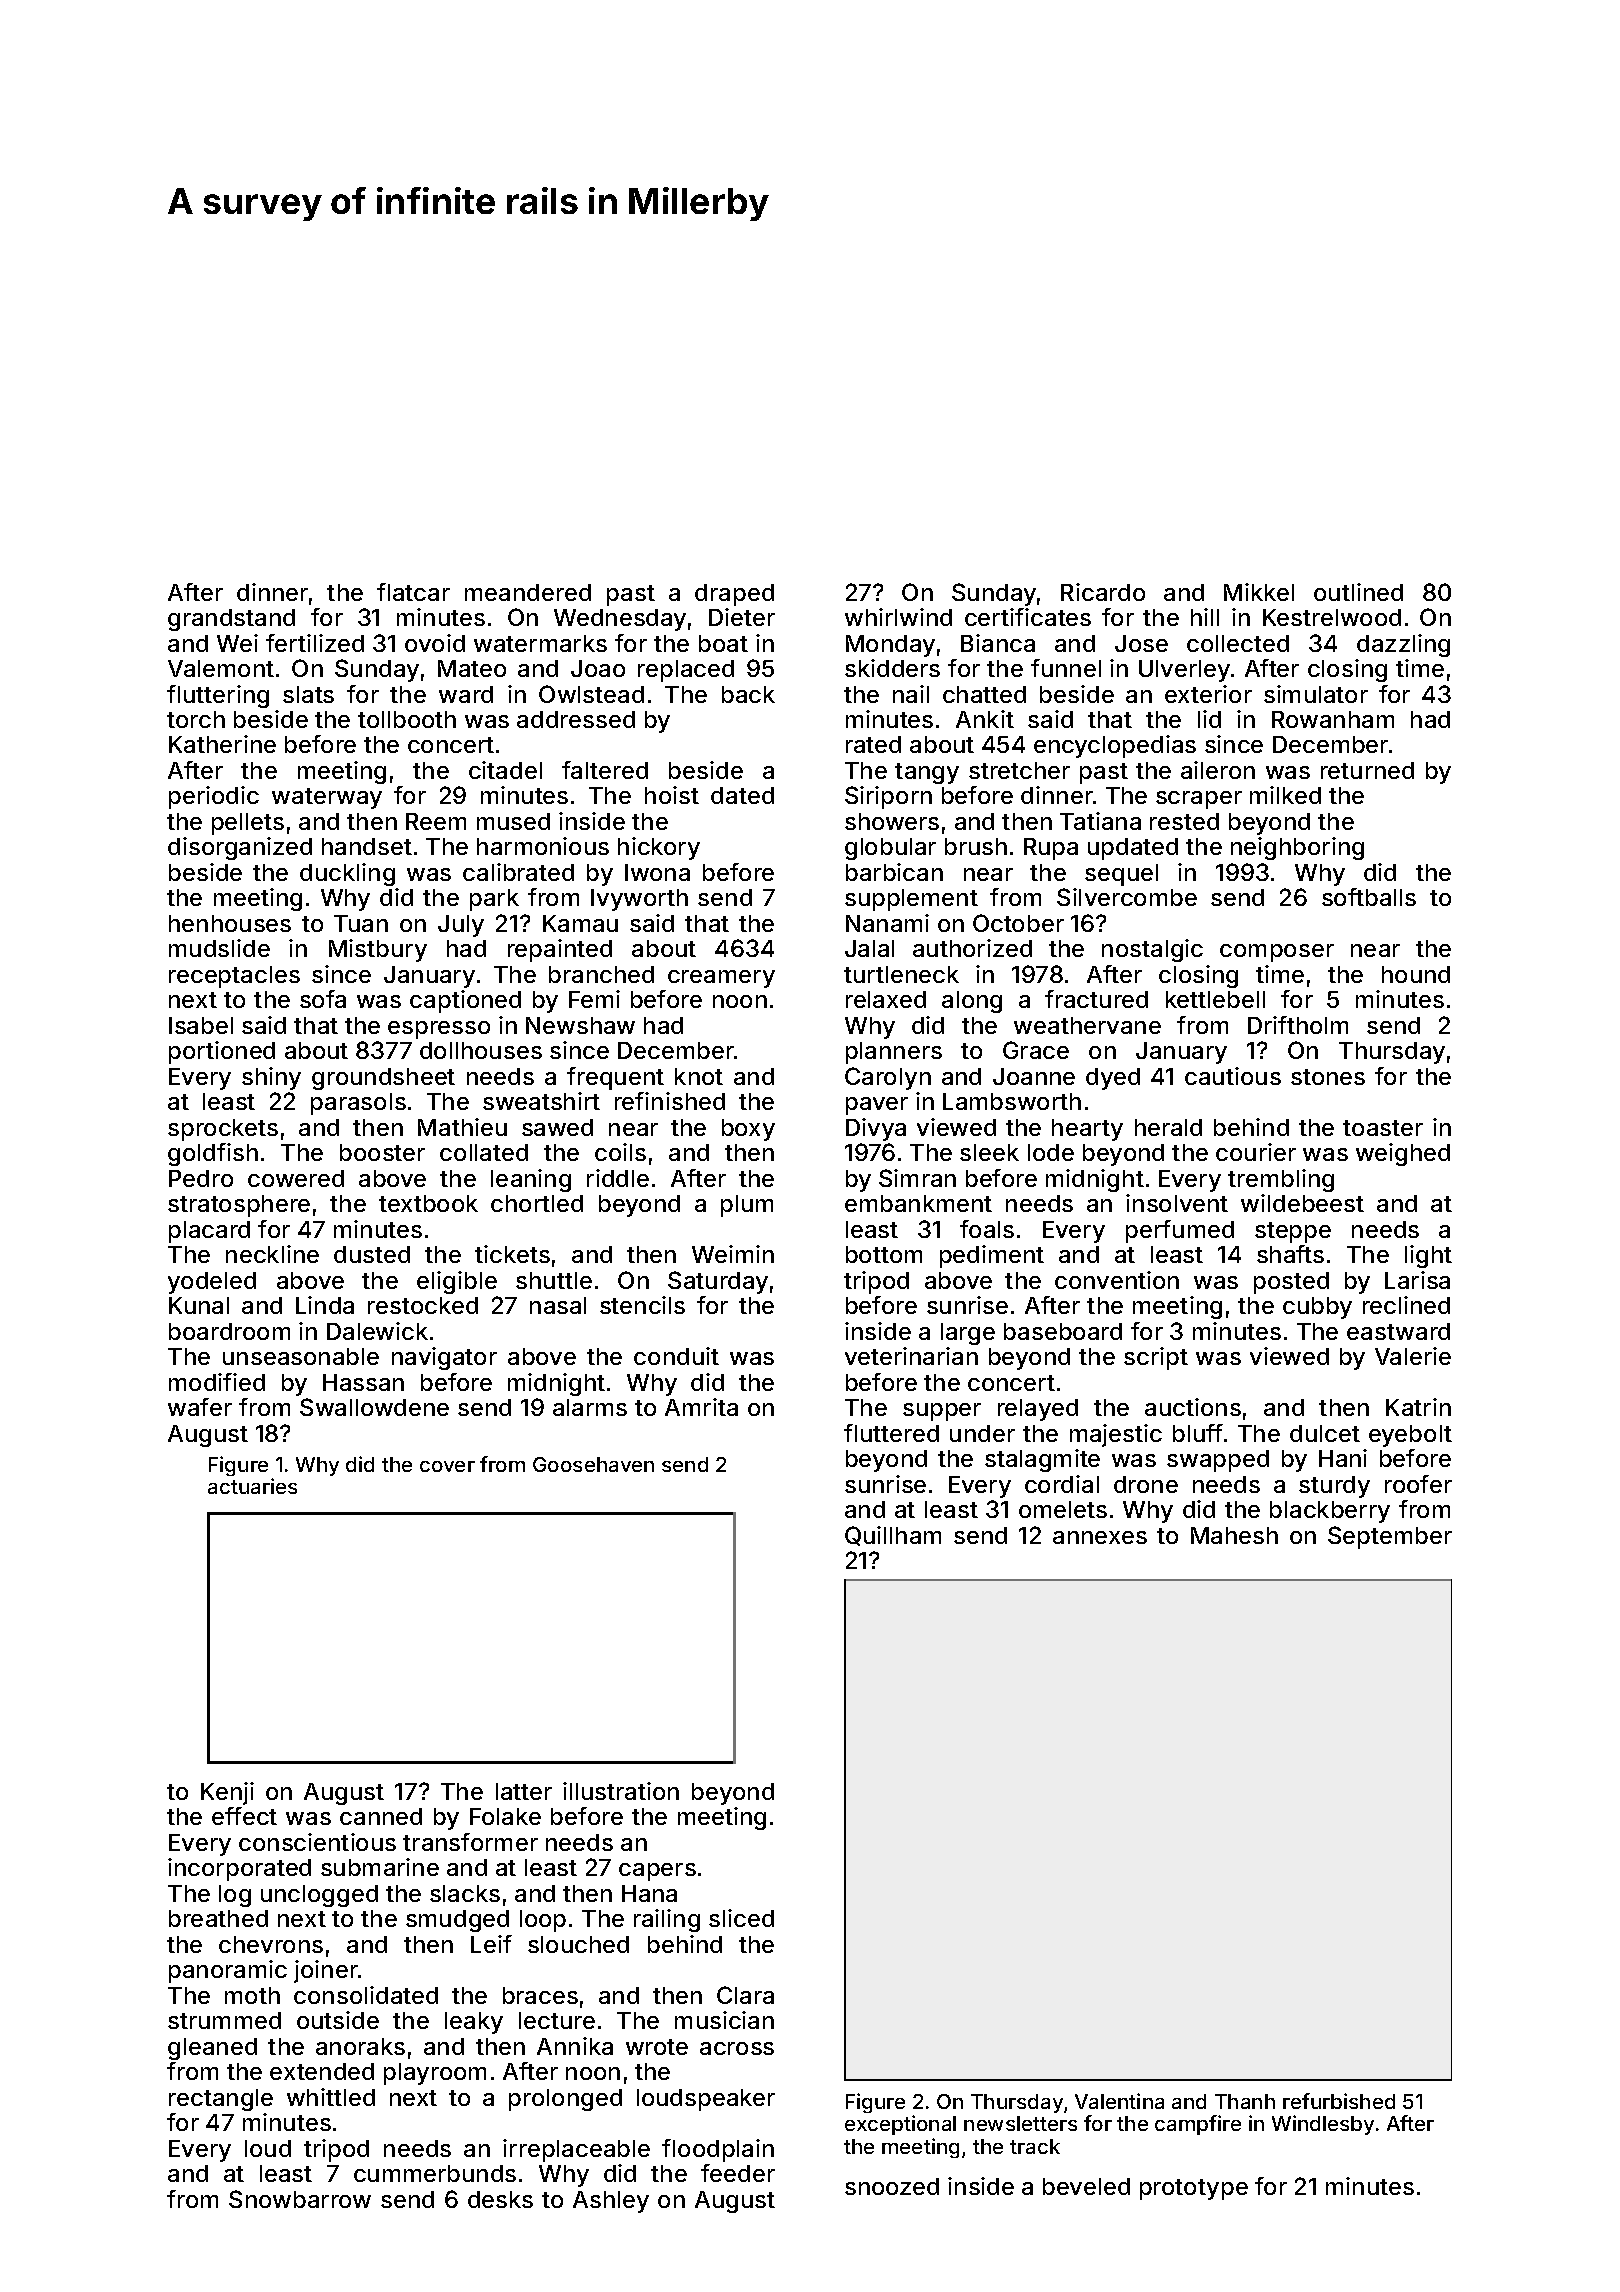  Describe the element at coordinates (657, 1872) in the screenshot. I see `capers` at that location.
